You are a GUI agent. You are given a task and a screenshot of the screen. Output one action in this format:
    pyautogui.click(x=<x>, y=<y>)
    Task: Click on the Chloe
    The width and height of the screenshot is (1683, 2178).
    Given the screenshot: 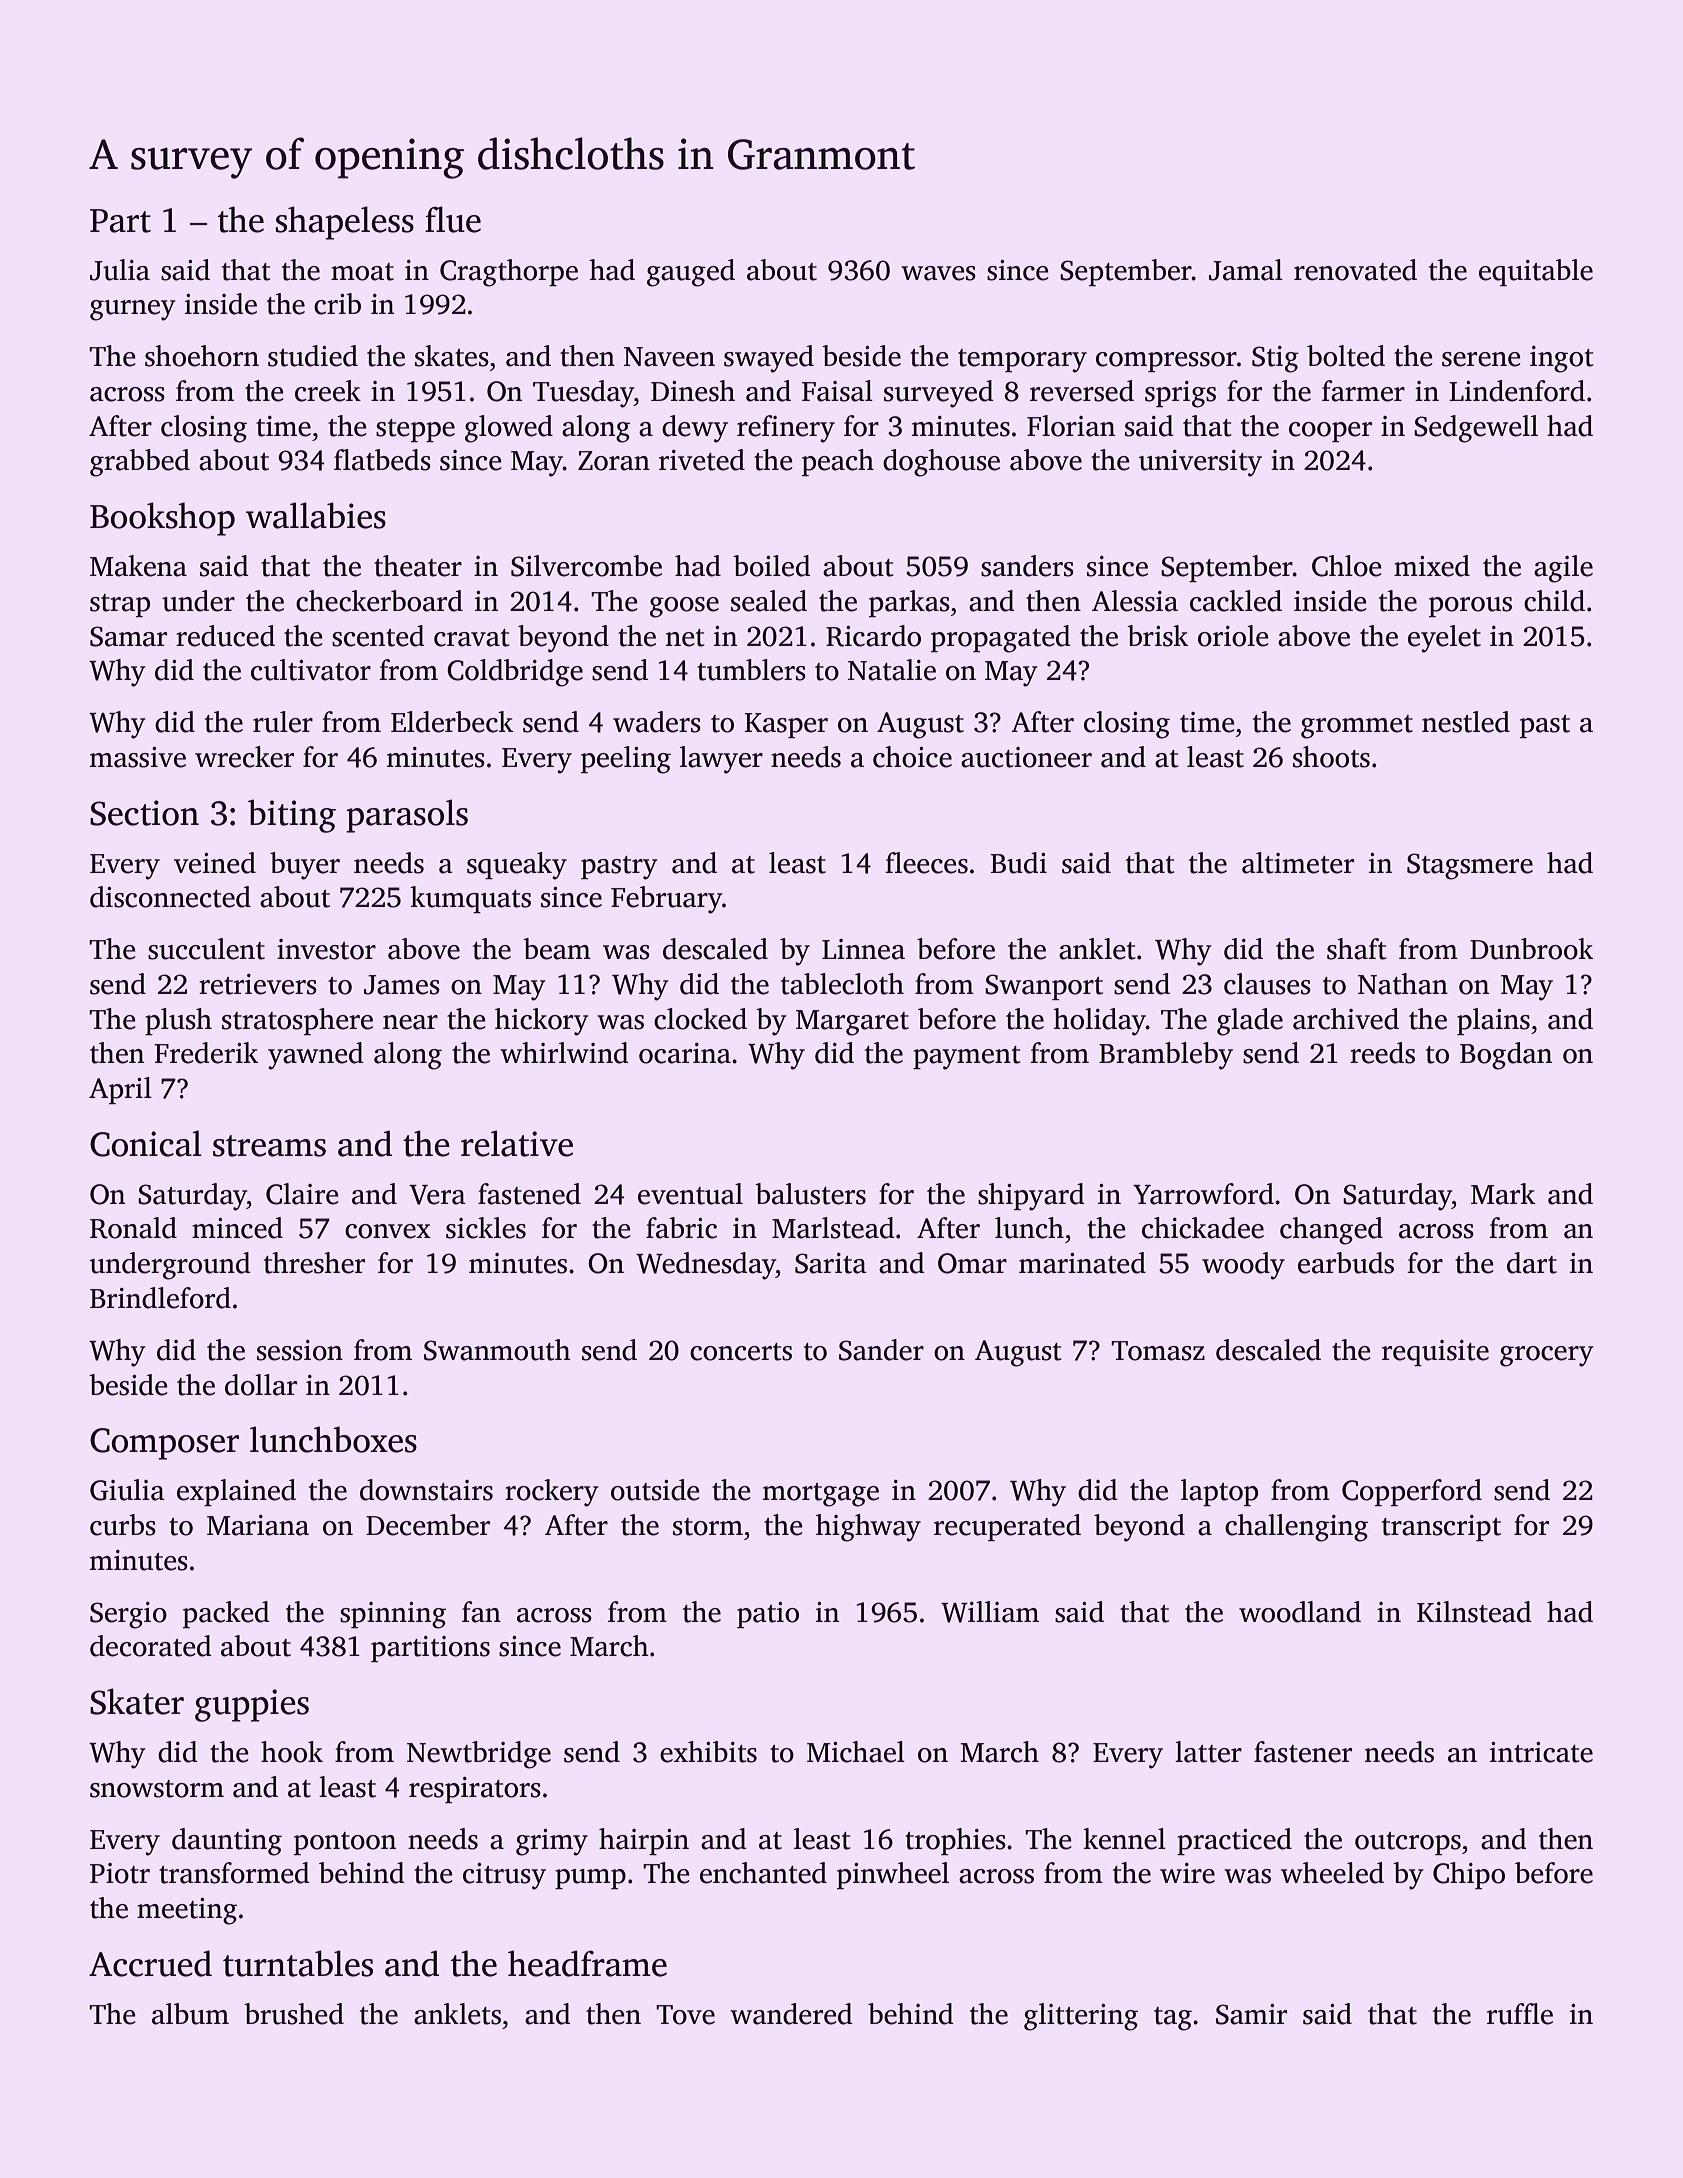 What is the action you would take?
    pyautogui.click(x=1347, y=566)
